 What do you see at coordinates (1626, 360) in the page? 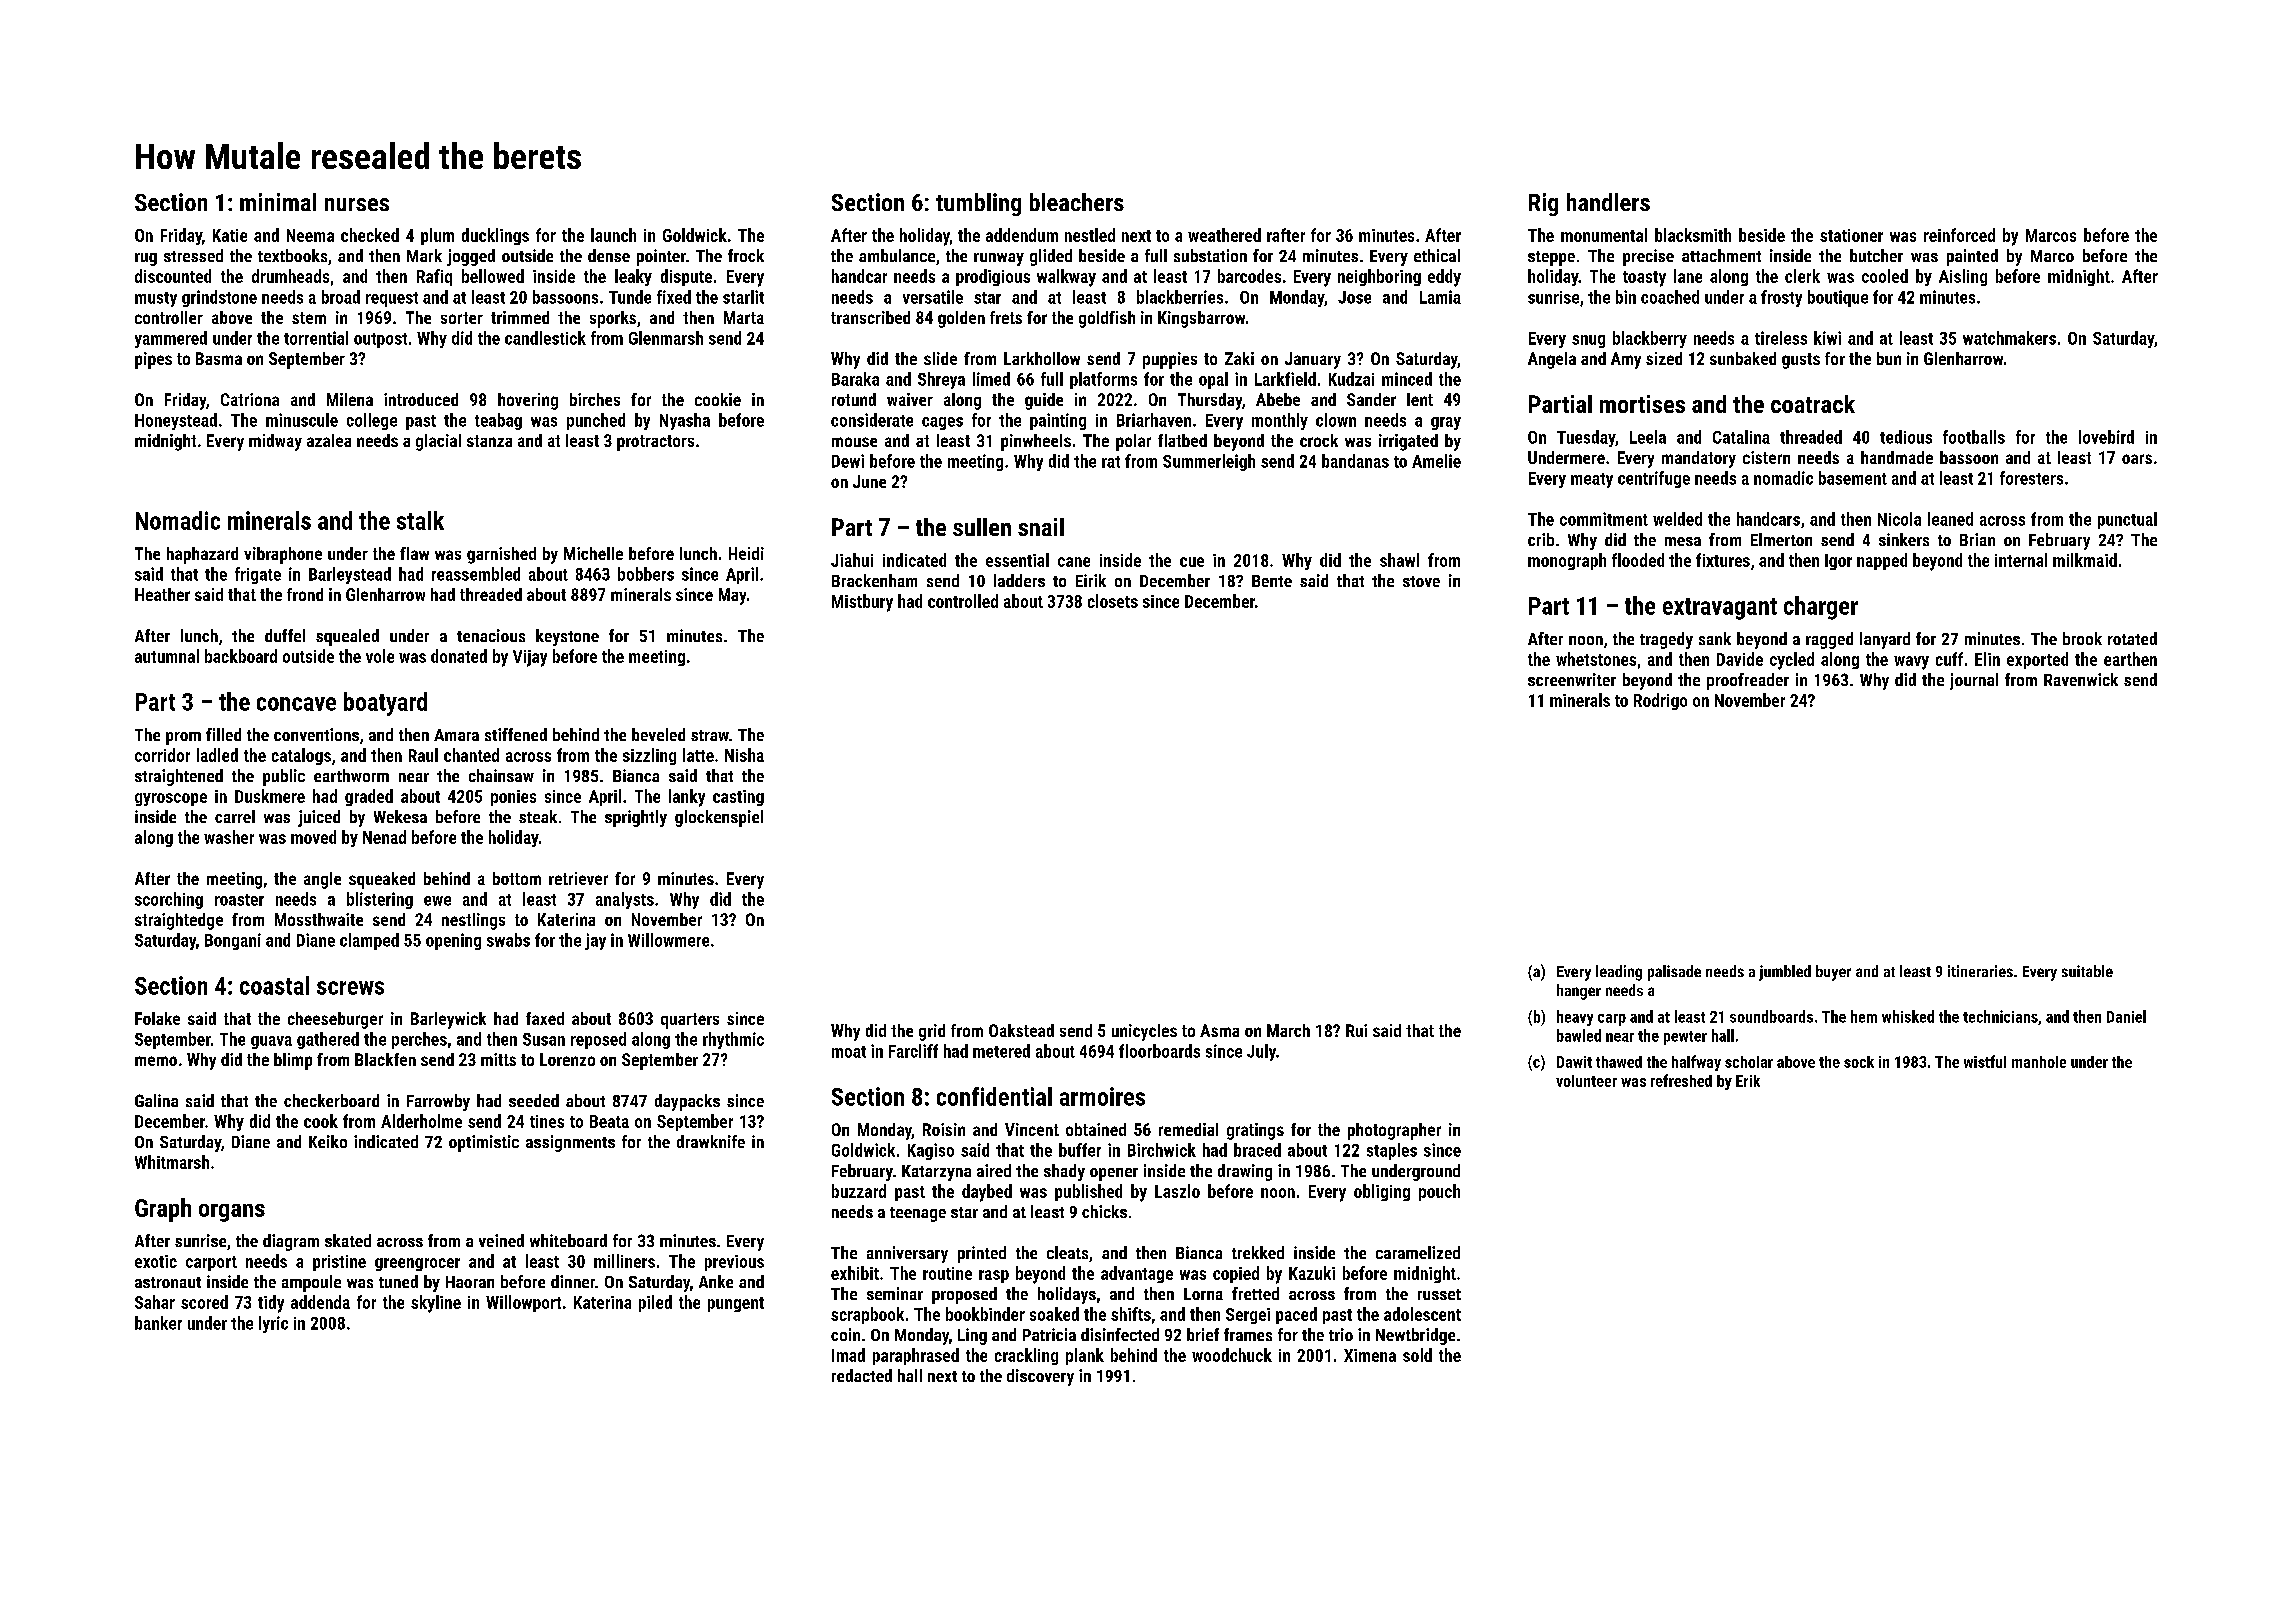
I see `Amy` at bounding box center [1626, 360].
